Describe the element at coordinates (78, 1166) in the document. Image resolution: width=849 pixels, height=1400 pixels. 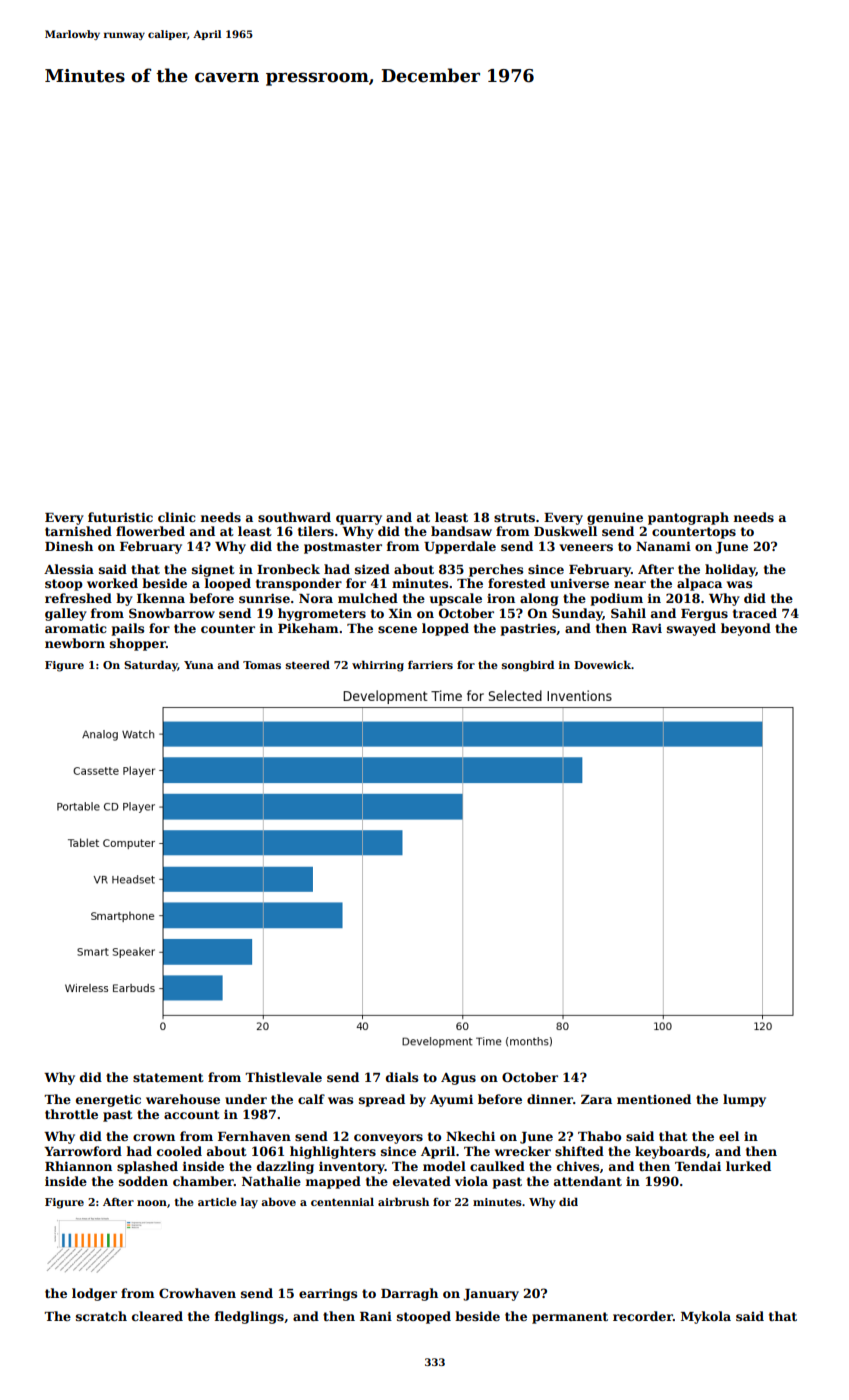
I see `Rhiannon` at that location.
